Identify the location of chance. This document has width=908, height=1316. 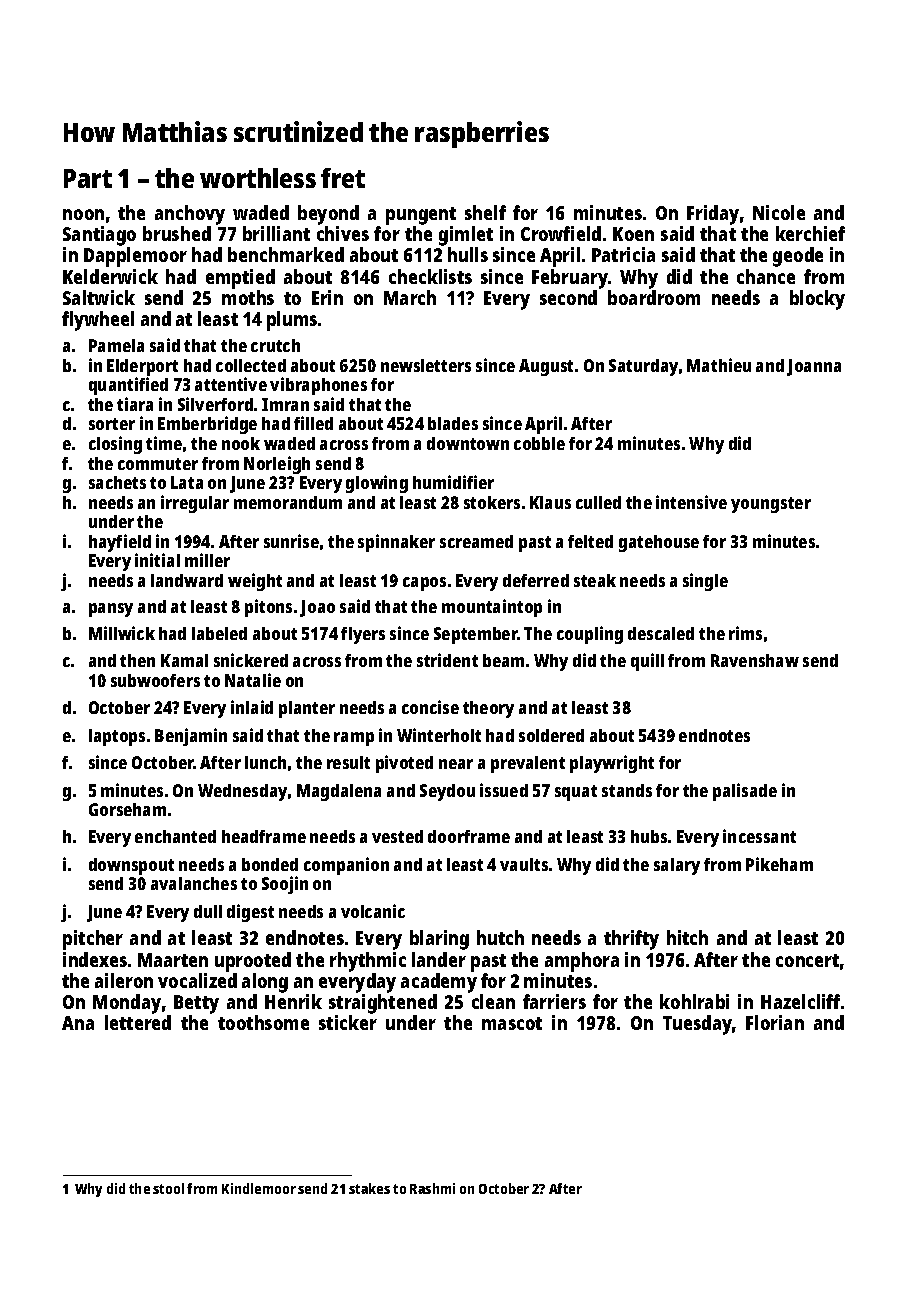
(766, 276).
